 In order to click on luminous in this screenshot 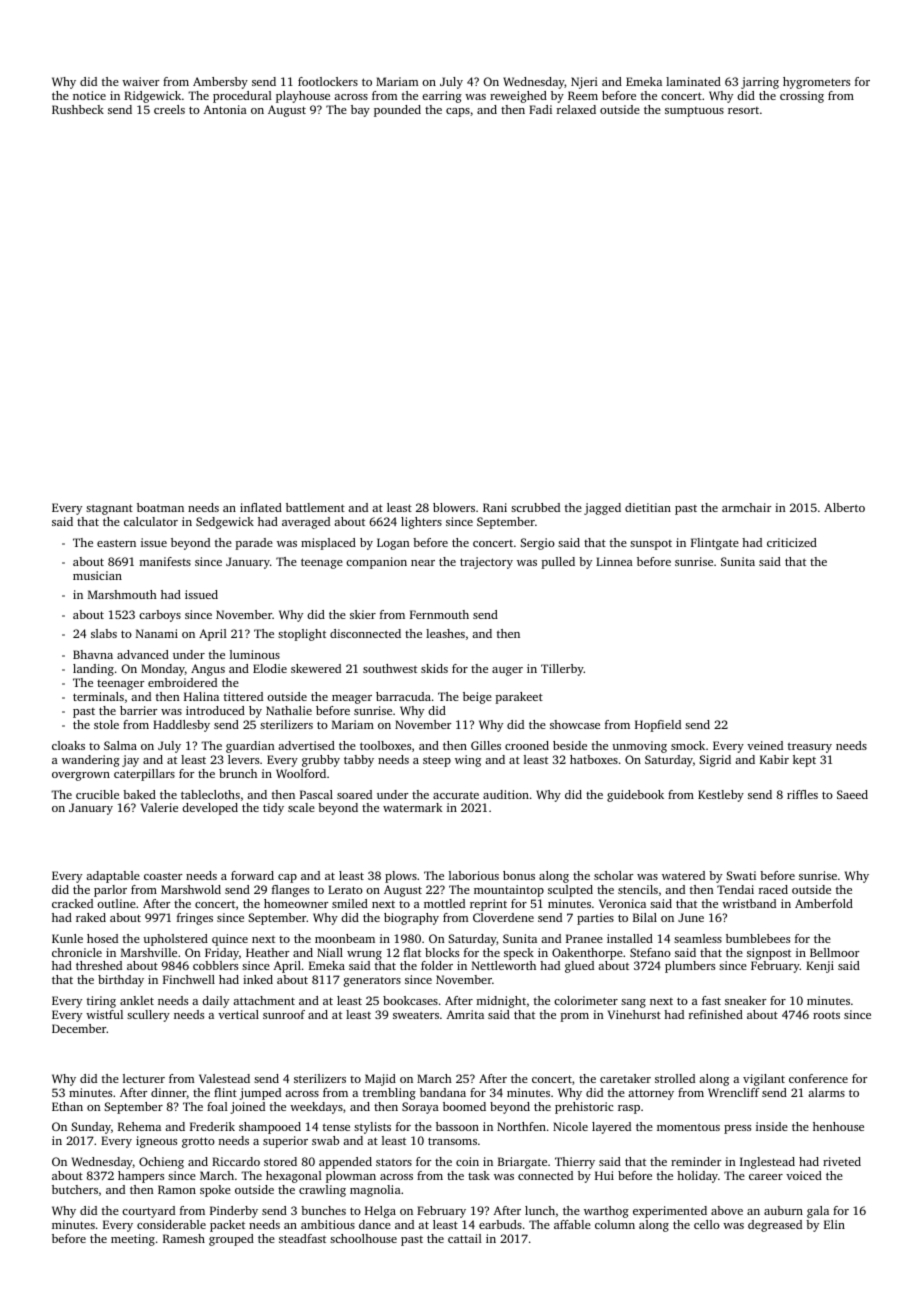, I will do `click(255, 654)`.
